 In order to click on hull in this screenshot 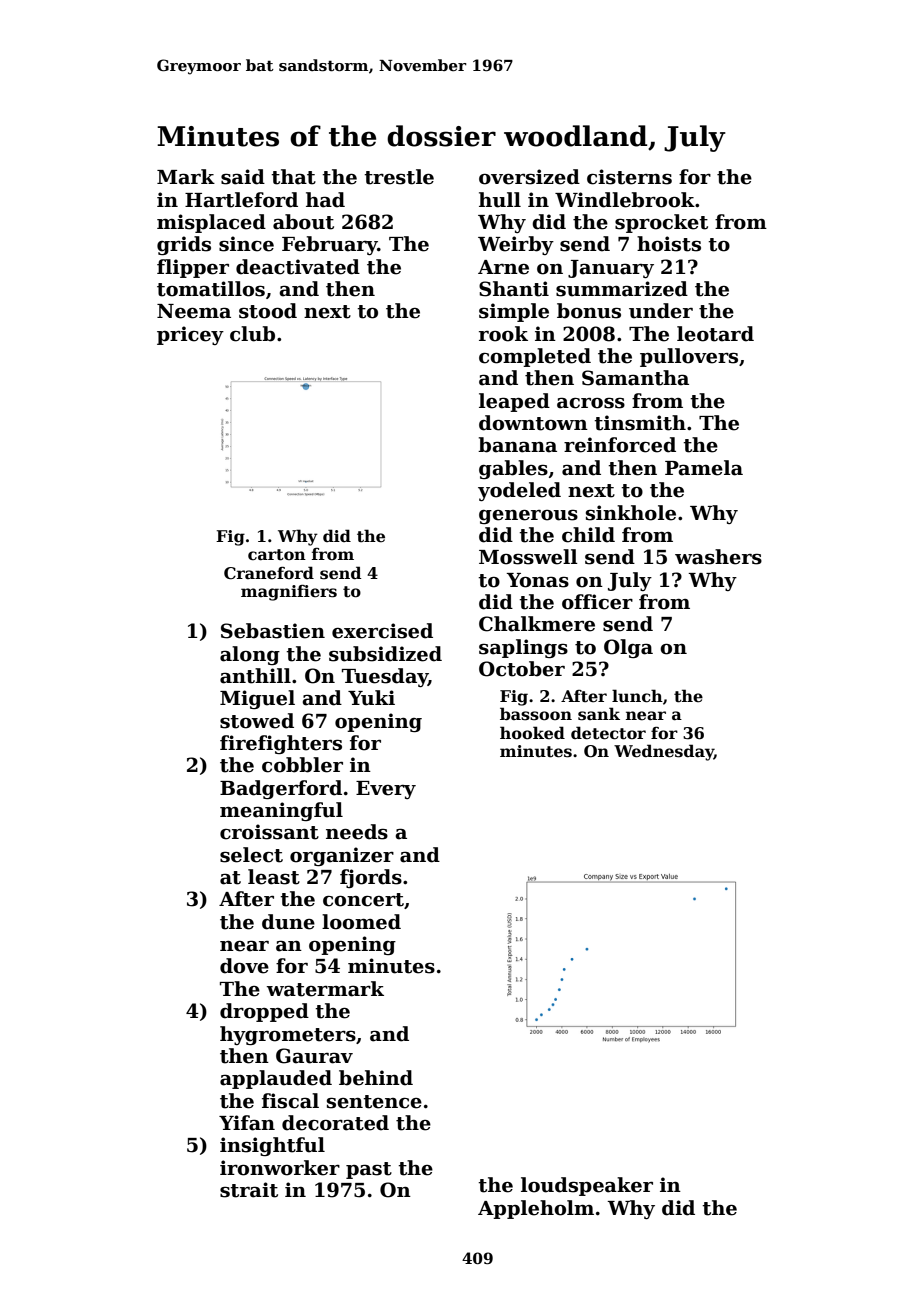, I will do `click(500, 200)`.
